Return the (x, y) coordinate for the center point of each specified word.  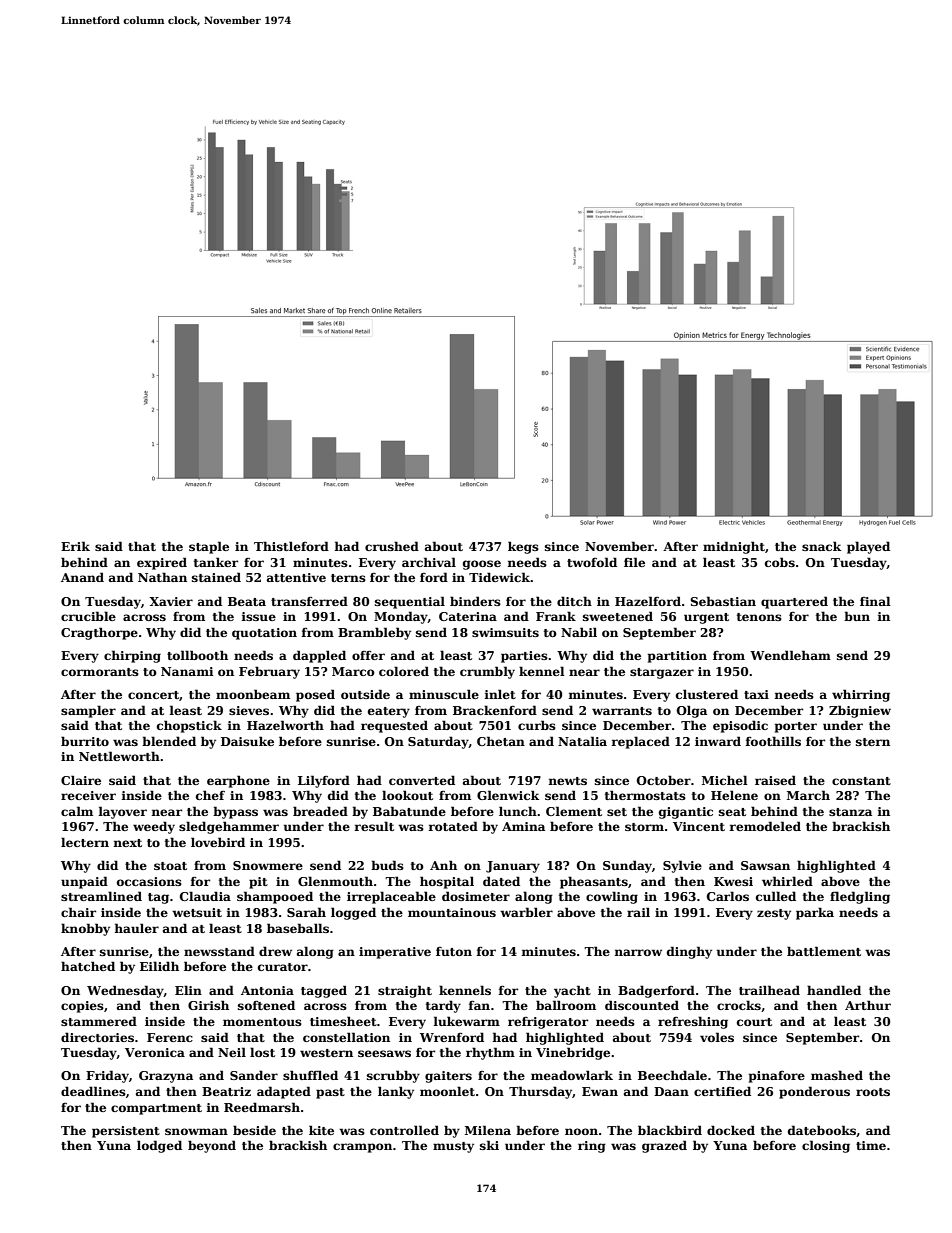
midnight (734, 547)
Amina (523, 826)
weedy (154, 827)
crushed (392, 546)
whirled (787, 881)
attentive (296, 577)
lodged (159, 1146)
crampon (362, 1148)
